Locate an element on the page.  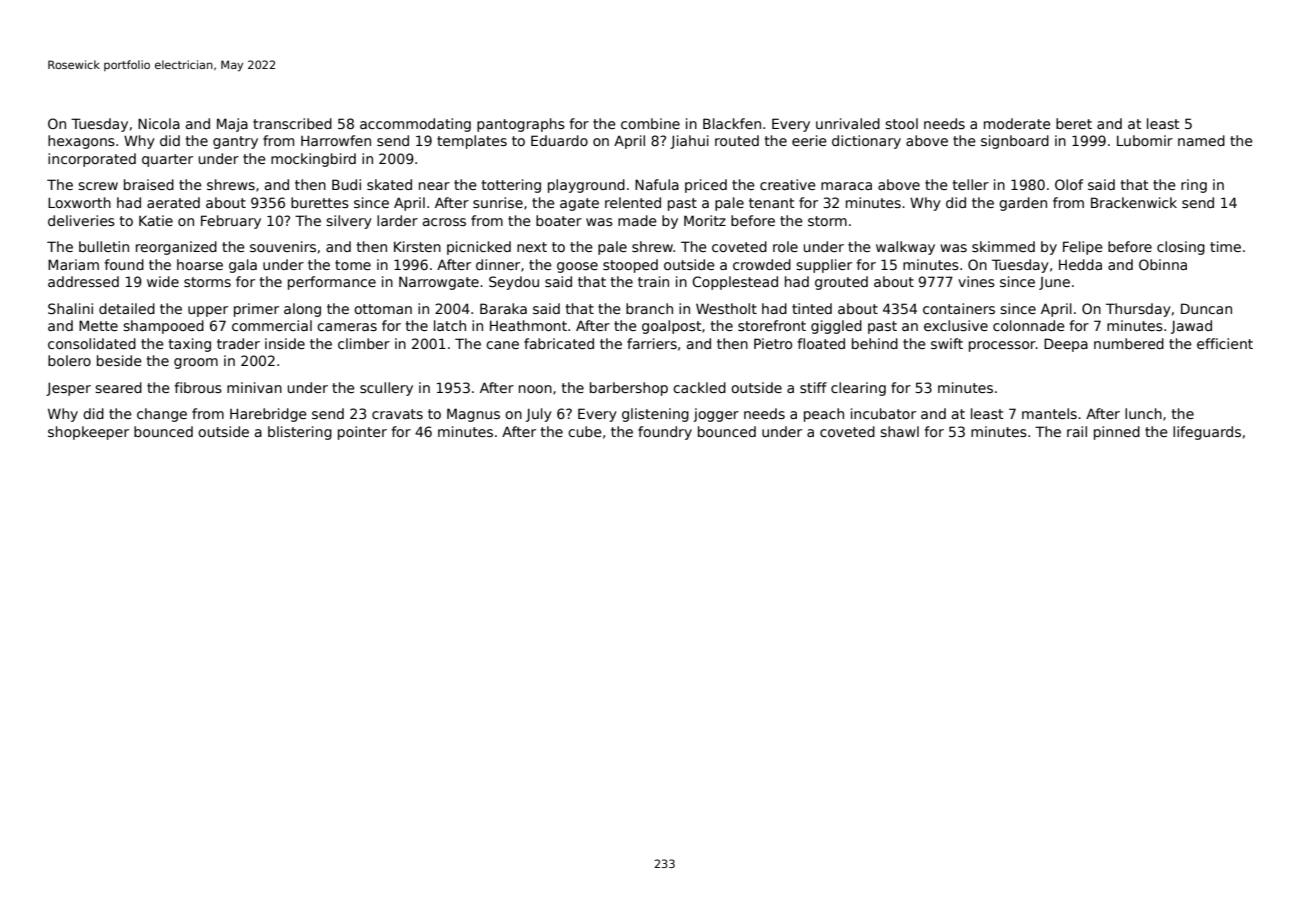
change is located at coordinates (162, 415).
